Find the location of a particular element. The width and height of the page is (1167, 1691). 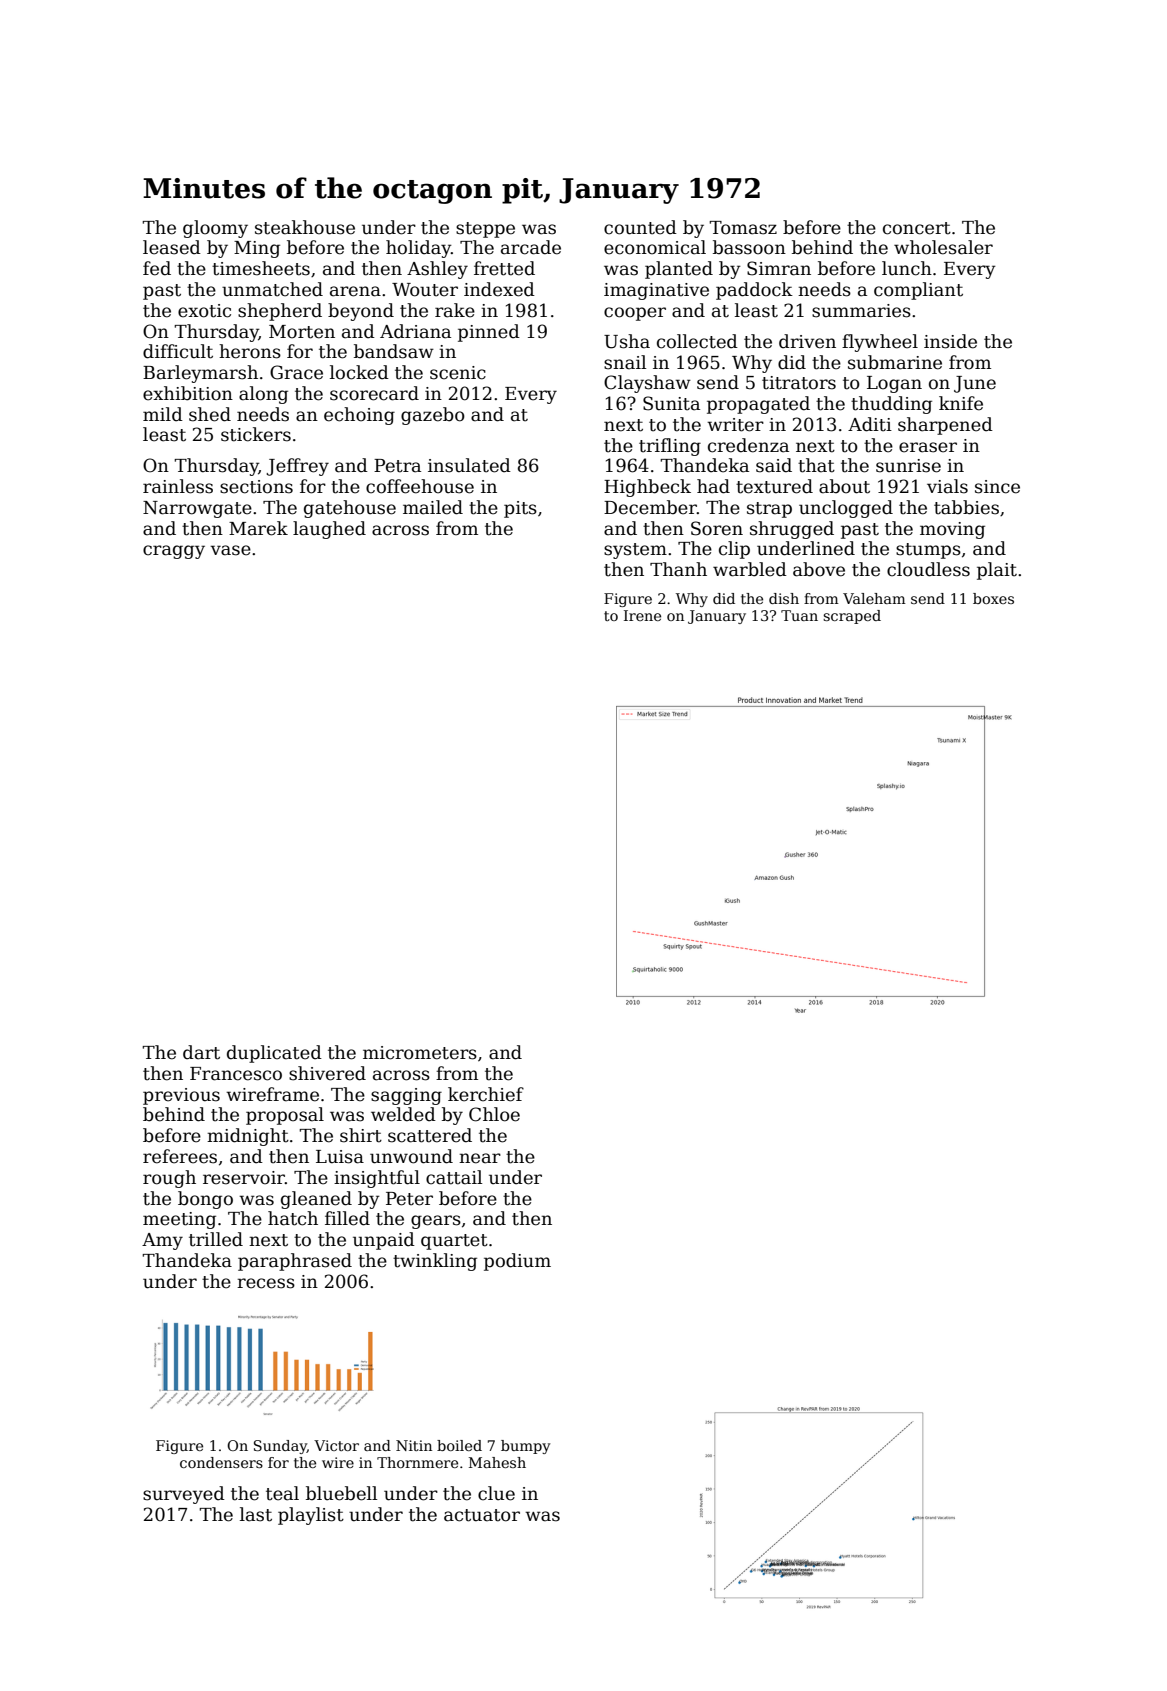

steppe is located at coordinates (485, 230).
